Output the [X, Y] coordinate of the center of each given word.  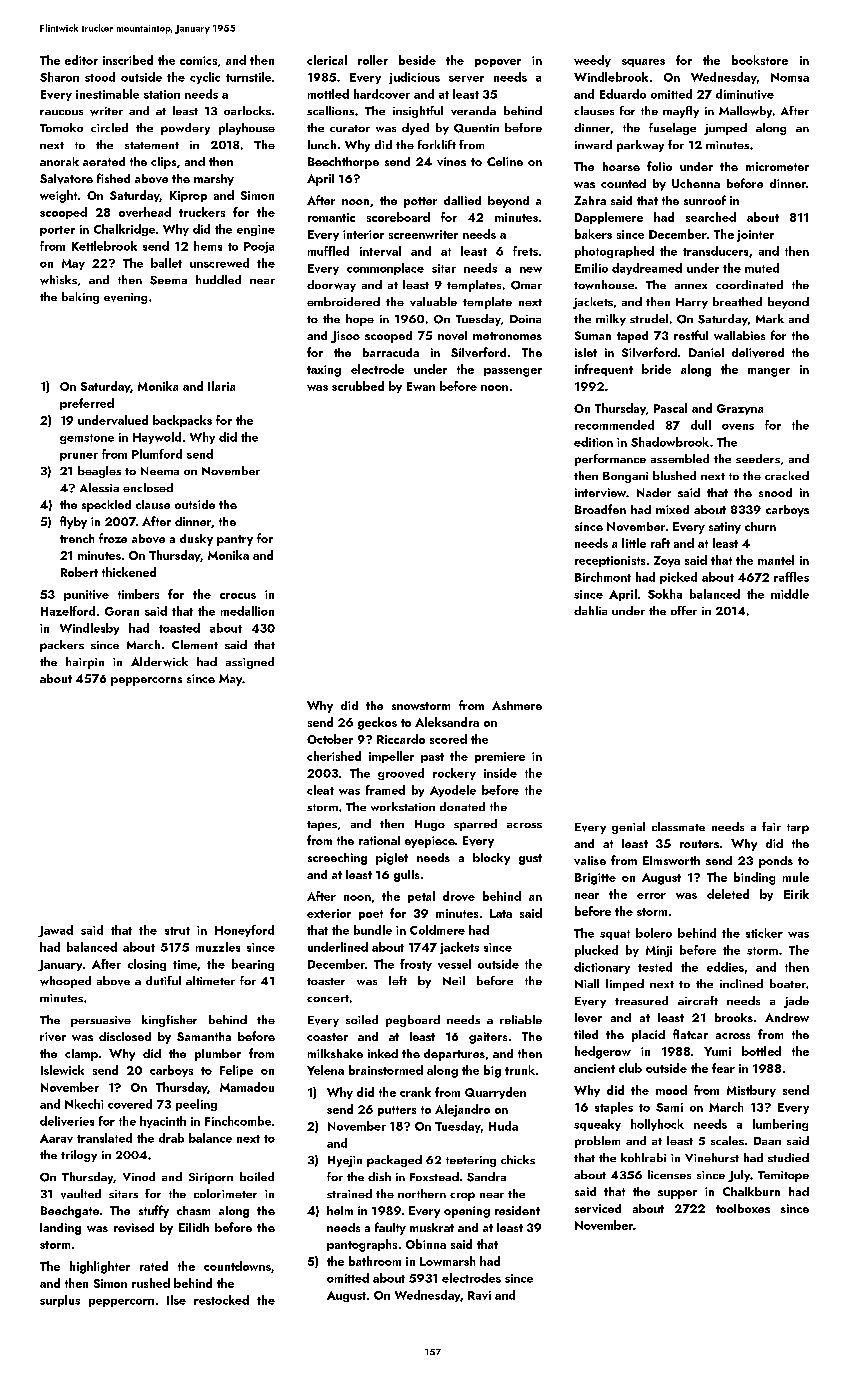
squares [643, 63]
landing [60, 1229]
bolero [654, 933]
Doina [525, 319]
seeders [758, 458]
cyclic [205, 78]
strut [177, 931]
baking [80, 298]
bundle [373, 930]
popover [498, 63]
